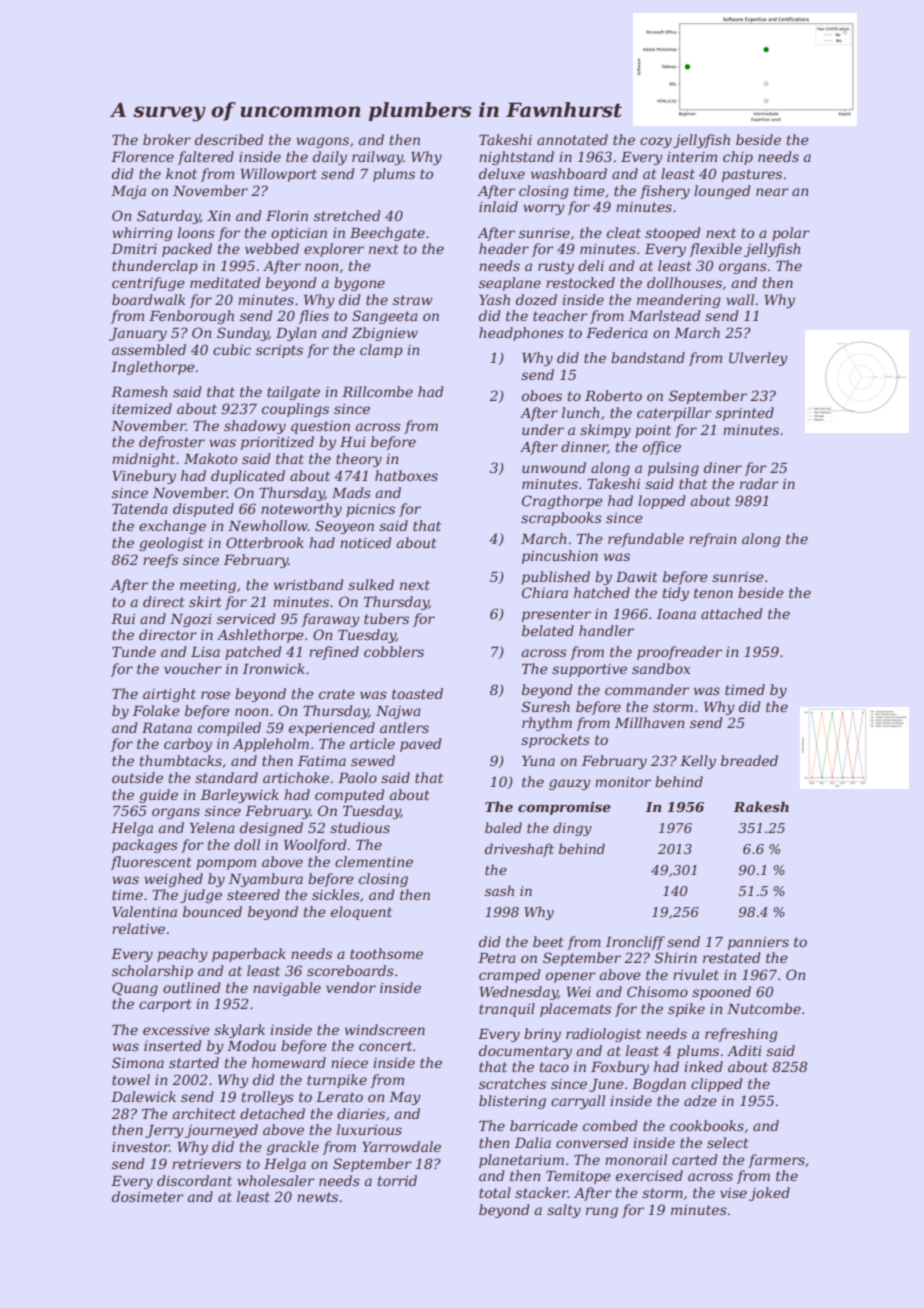 The width and height of the screenshot is (924, 1308). I want to click on meandering, so click(679, 301).
